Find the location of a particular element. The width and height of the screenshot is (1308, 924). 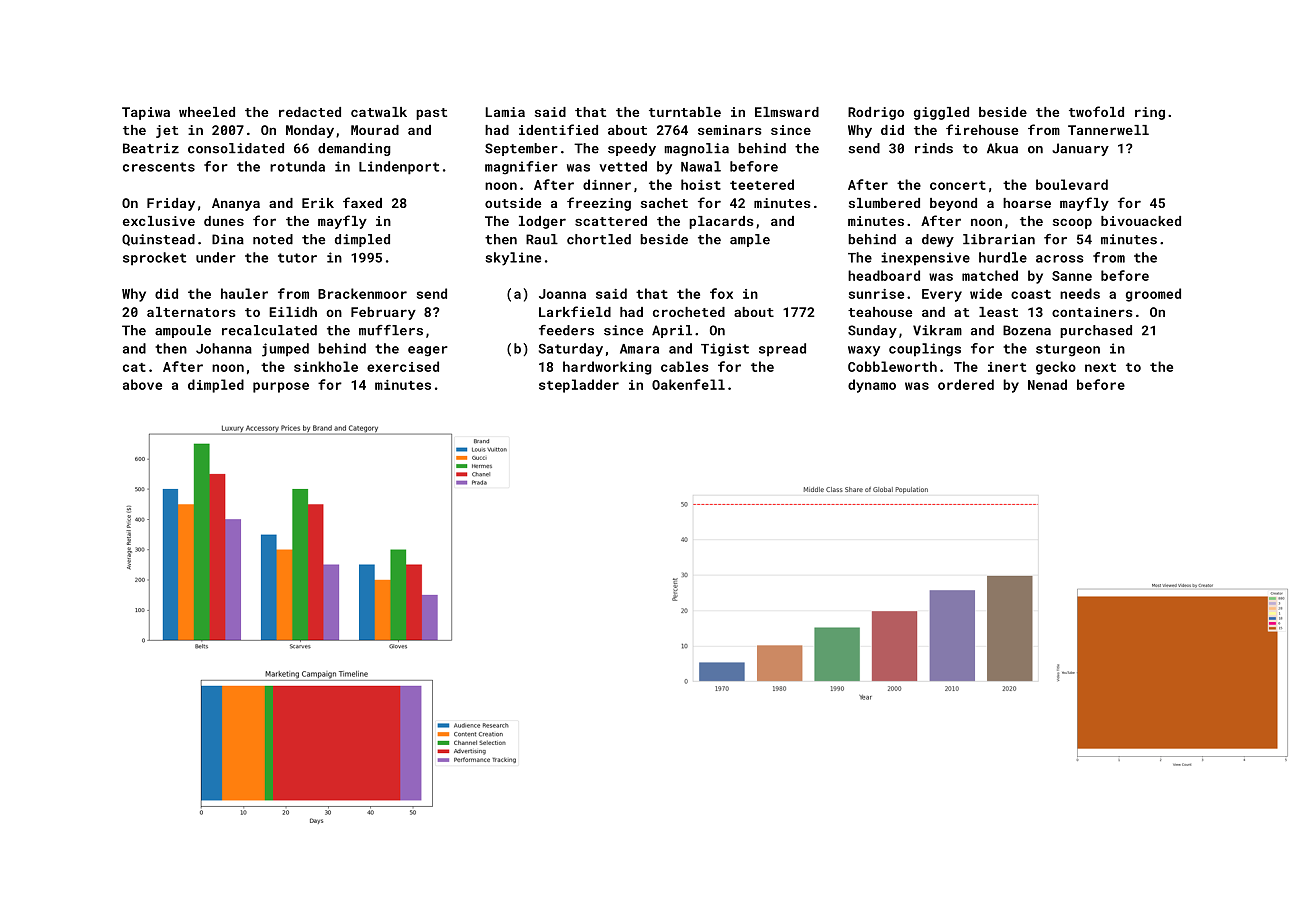

placards is located at coordinates (721, 222).
